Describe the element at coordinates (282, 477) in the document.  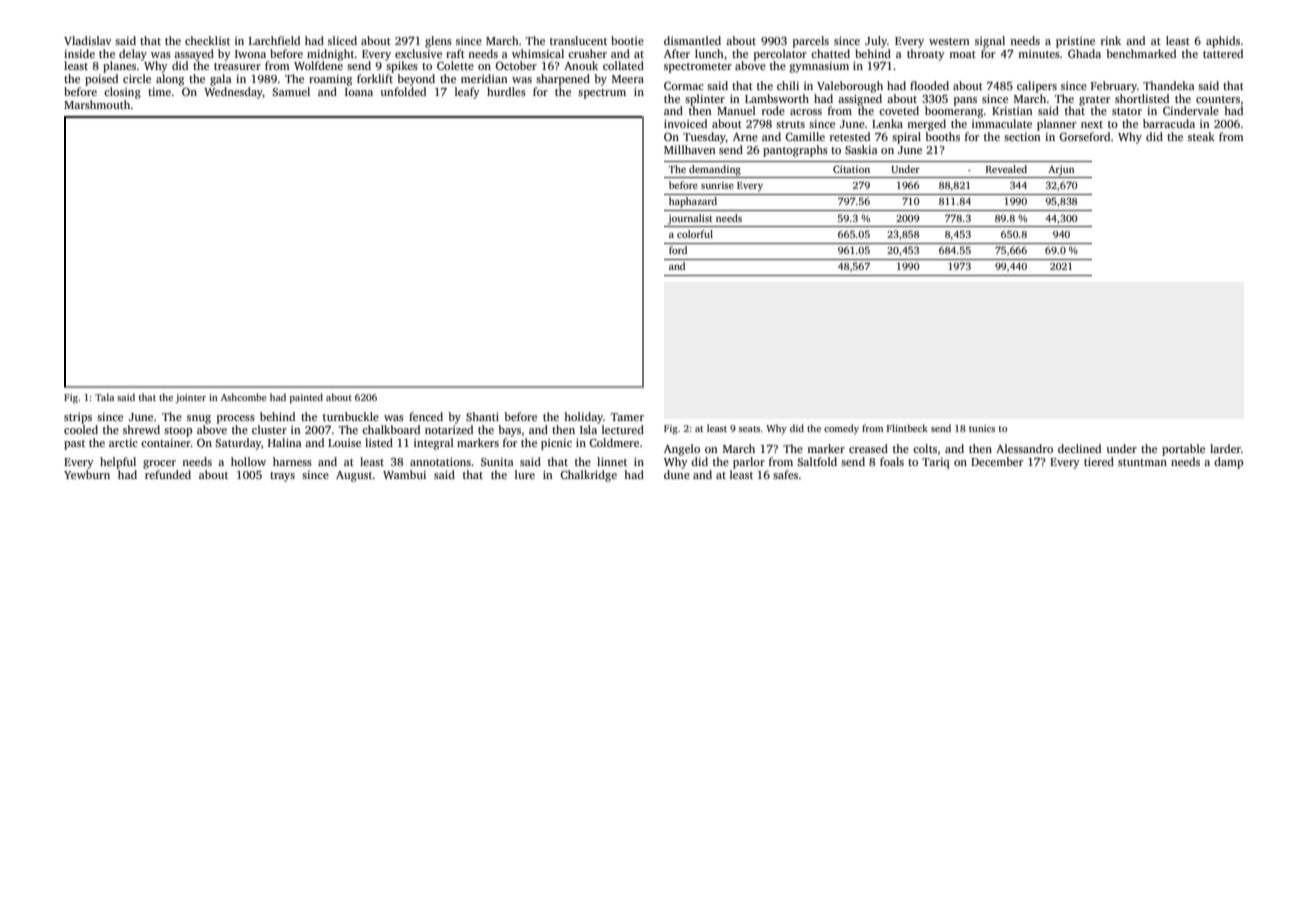
I see `trays` at that location.
